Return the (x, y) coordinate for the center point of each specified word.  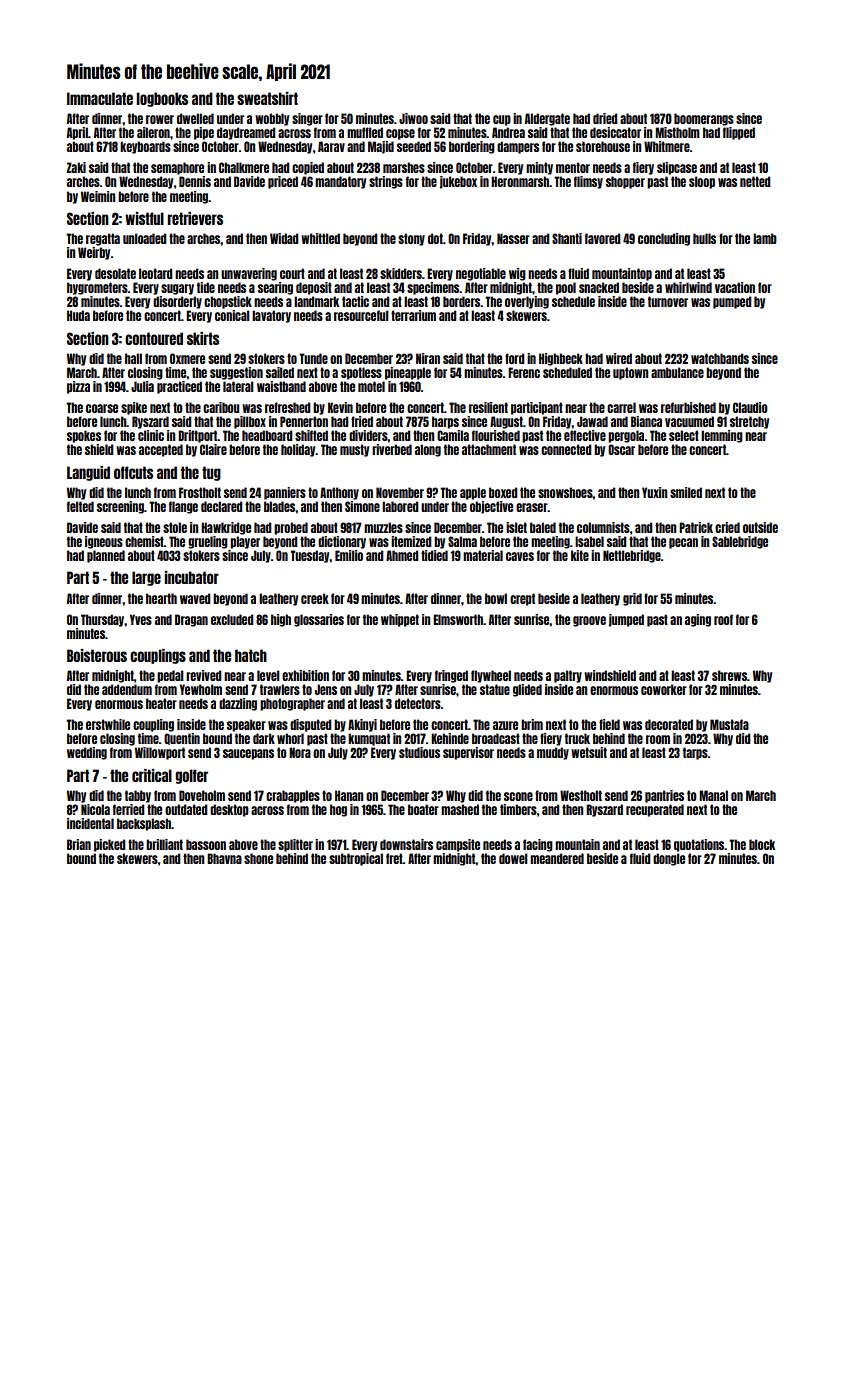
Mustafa (729, 724)
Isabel (589, 541)
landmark (316, 301)
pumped (732, 302)
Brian (79, 844)
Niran (428, 358)
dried (605, 118)
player (245, 542)
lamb (765, 238)
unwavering (249, 274)
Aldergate (547, 119)
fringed (451, 676)
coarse (102, 408)
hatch (251, 655)
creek (315, 598)
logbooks (162, 99)
